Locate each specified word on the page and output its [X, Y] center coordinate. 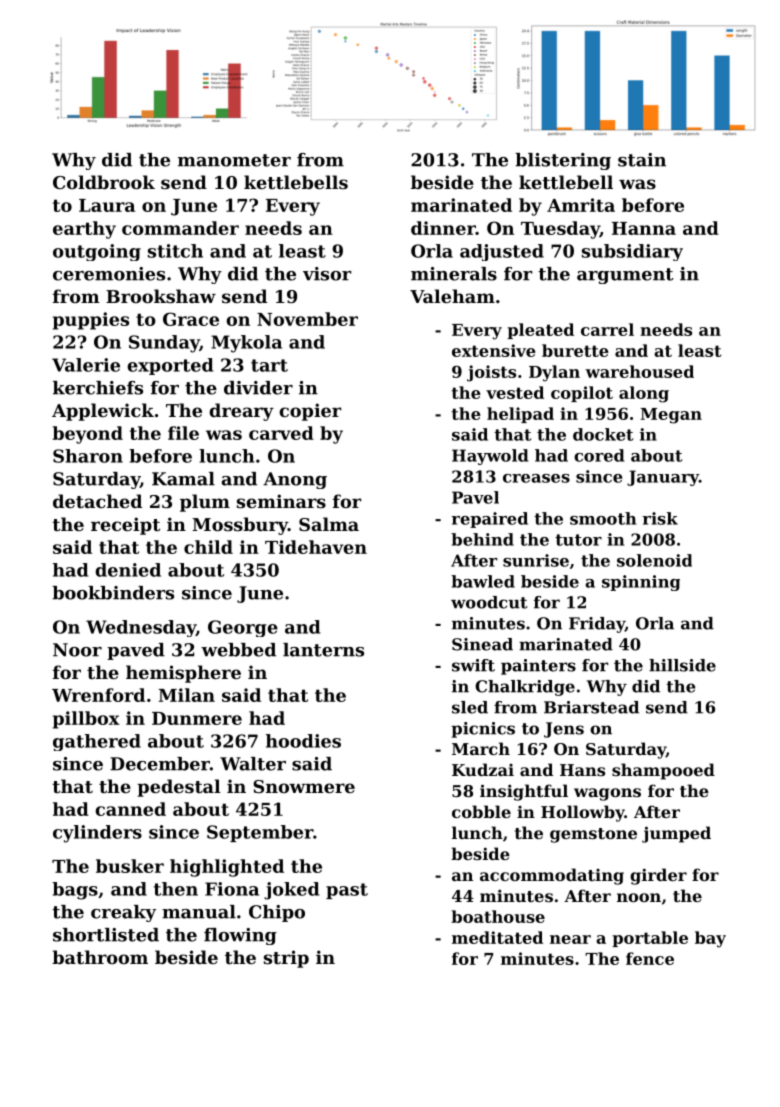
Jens [564, 730]
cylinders [97, 834]
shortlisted [106, 935]
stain [642, 160]
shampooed [663, 771]
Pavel [475, 497]
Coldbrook [104, 182]
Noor [77, 650]
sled [470, 707]
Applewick [103, 412]
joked [291, 891]
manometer [234, 160]
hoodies [303, 741]
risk [660, 518]
